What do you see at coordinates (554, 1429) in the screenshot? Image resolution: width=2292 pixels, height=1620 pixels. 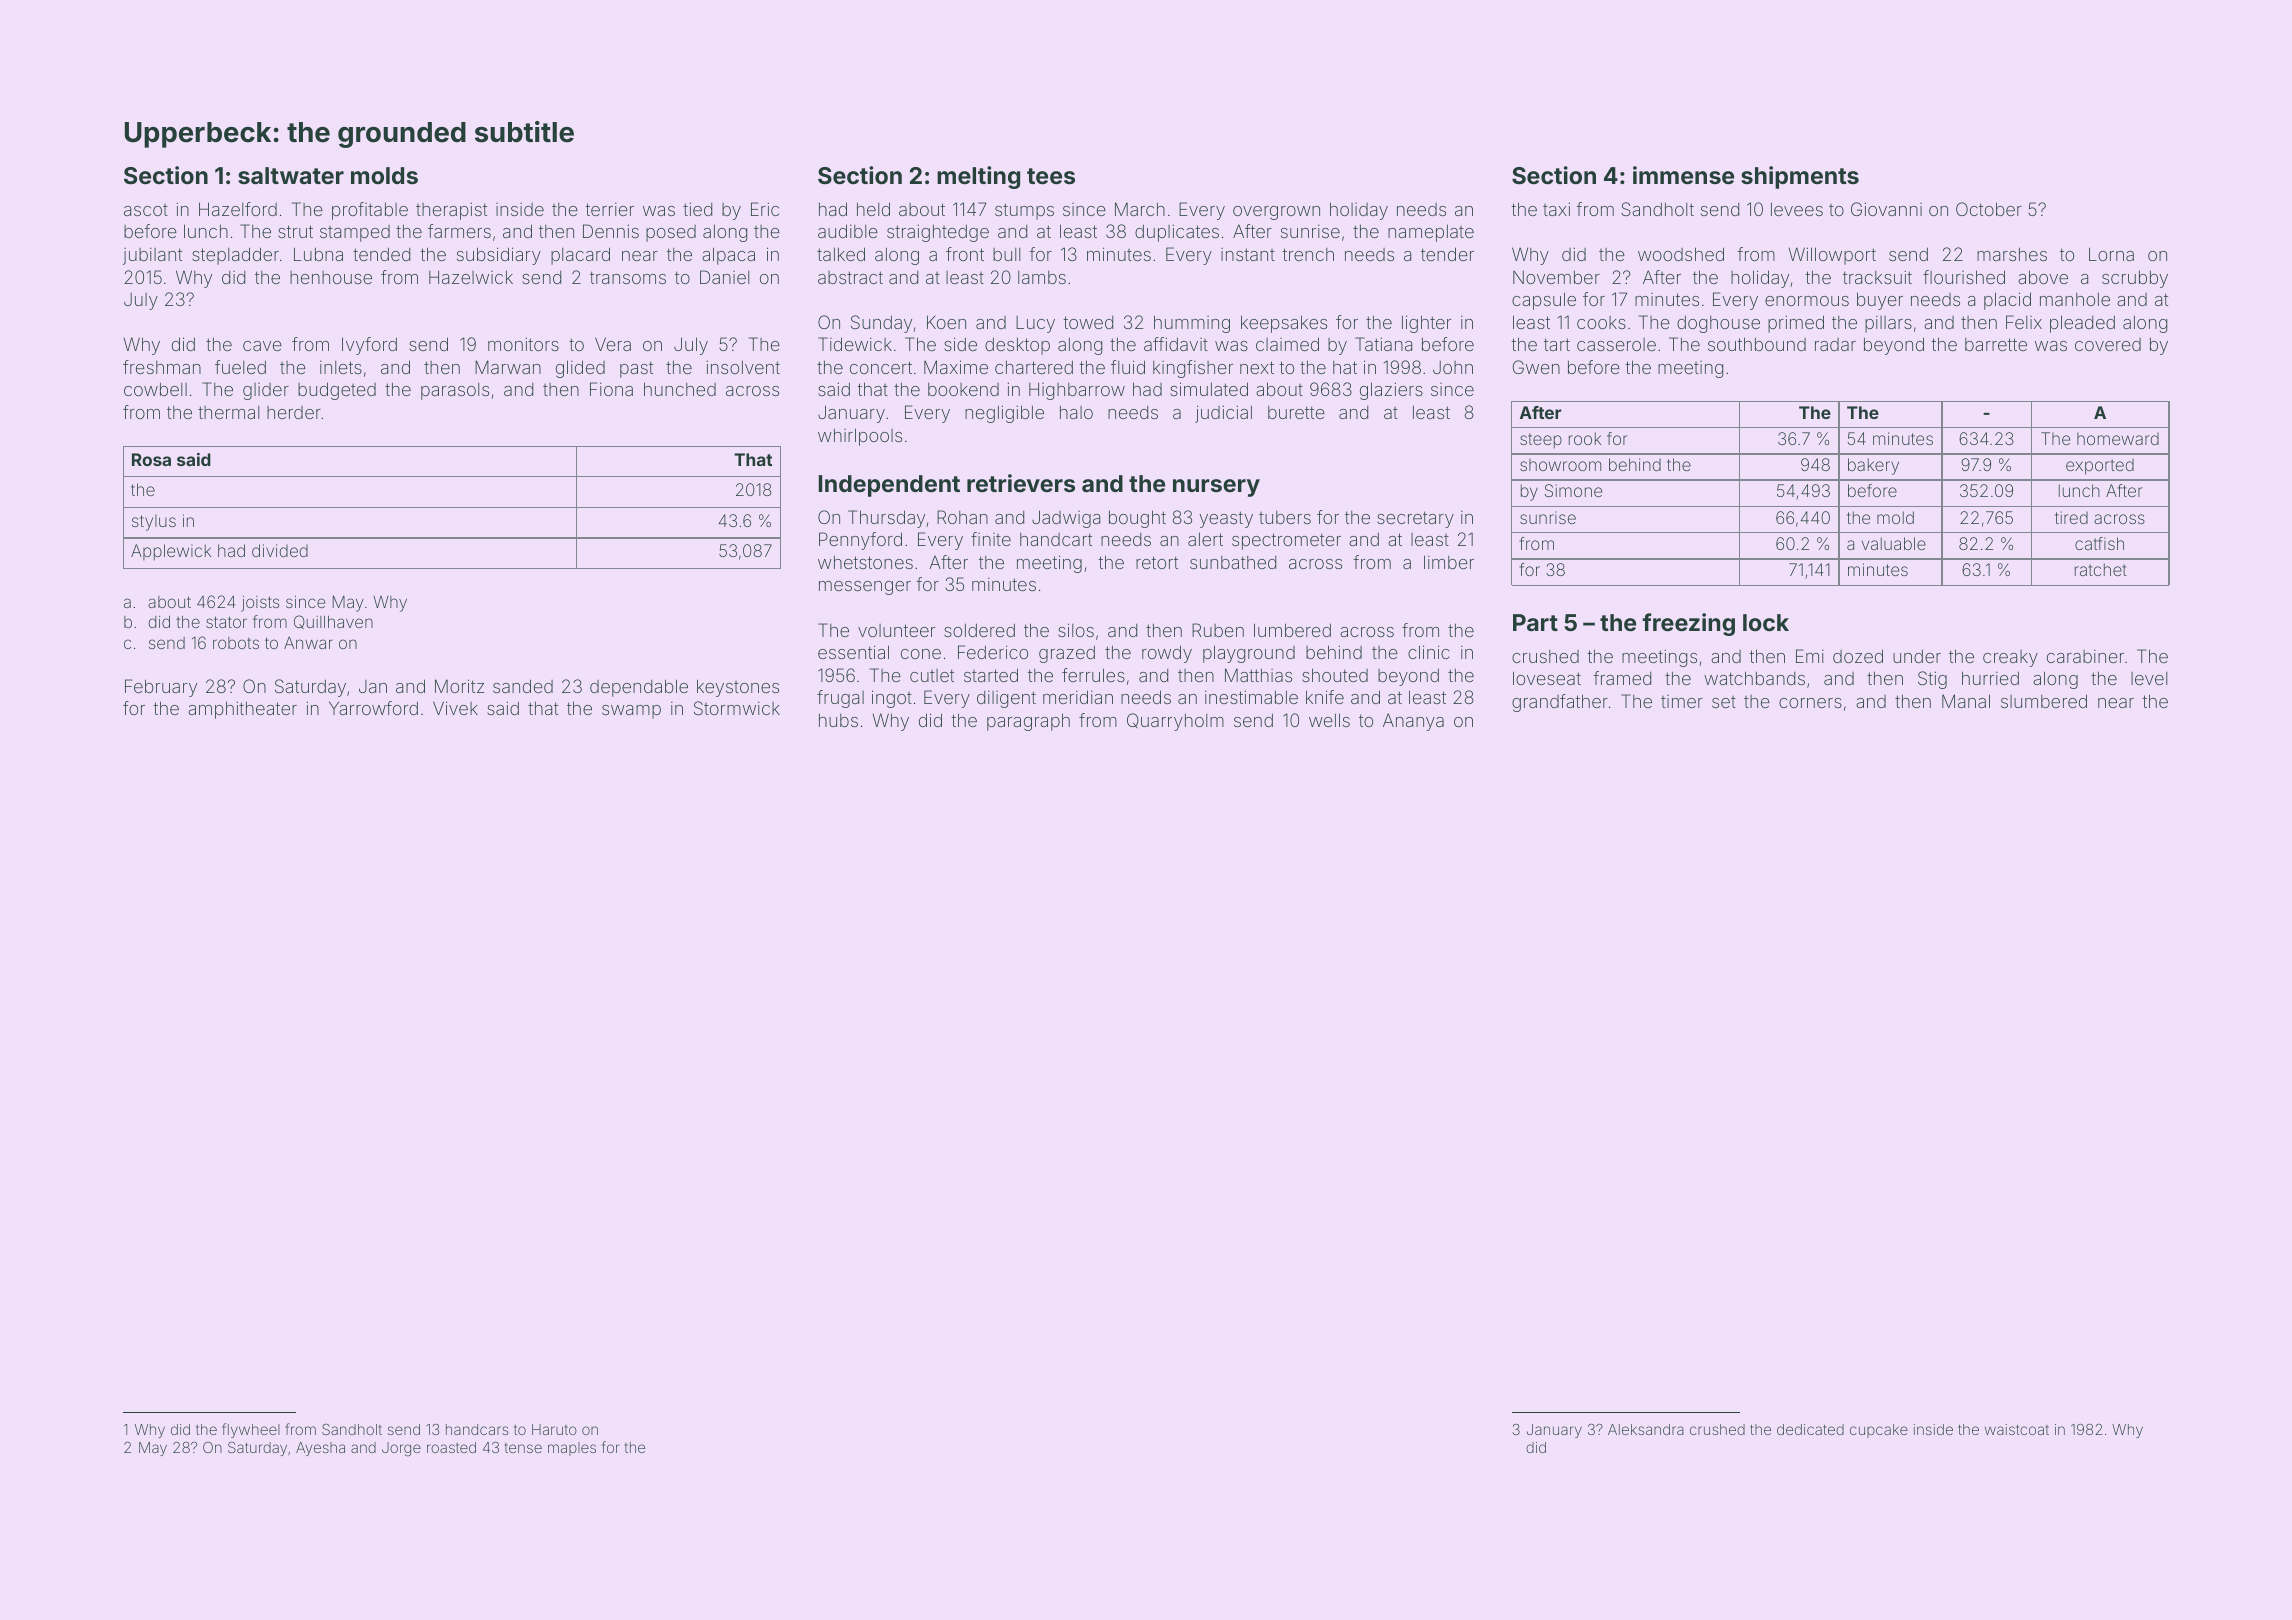 I see `Haruto` at bounding box center [554, 1429].
